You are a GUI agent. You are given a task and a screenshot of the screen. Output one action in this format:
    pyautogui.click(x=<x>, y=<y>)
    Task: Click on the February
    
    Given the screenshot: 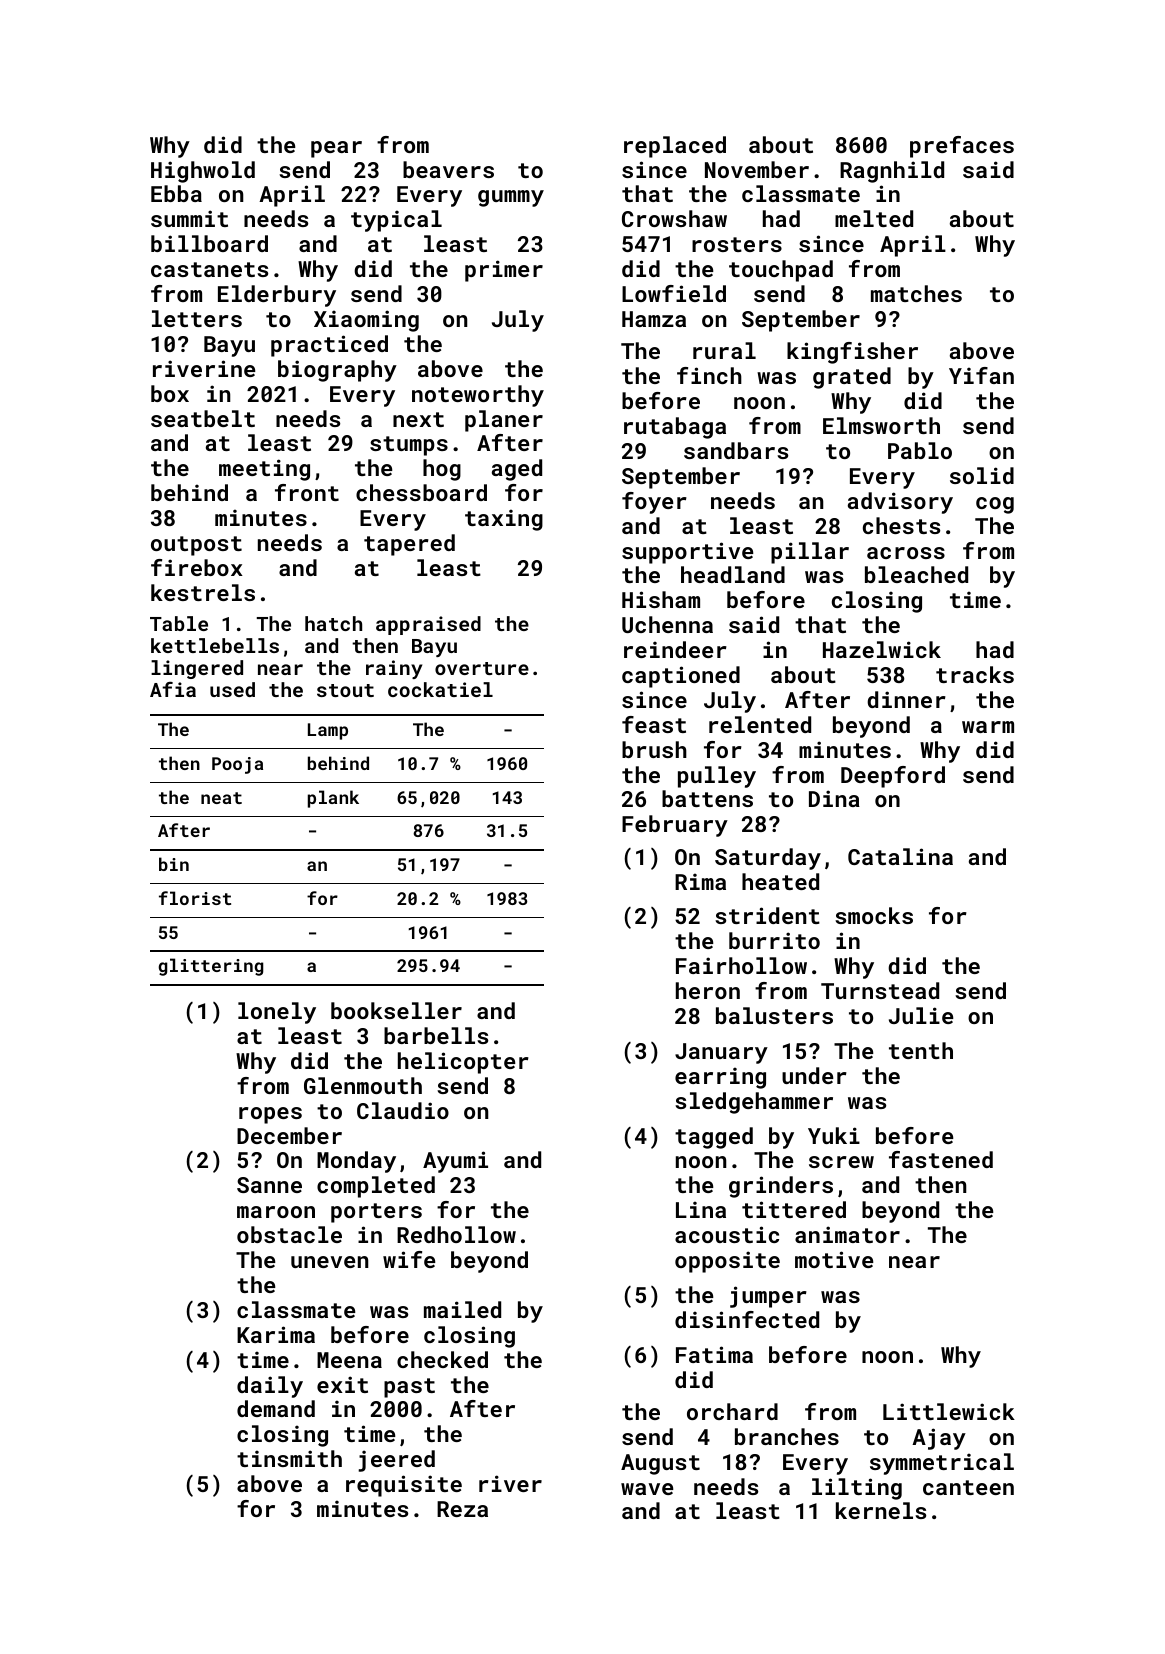 What is the action you would take?
    pyautogui.click(x=675, y=826)
